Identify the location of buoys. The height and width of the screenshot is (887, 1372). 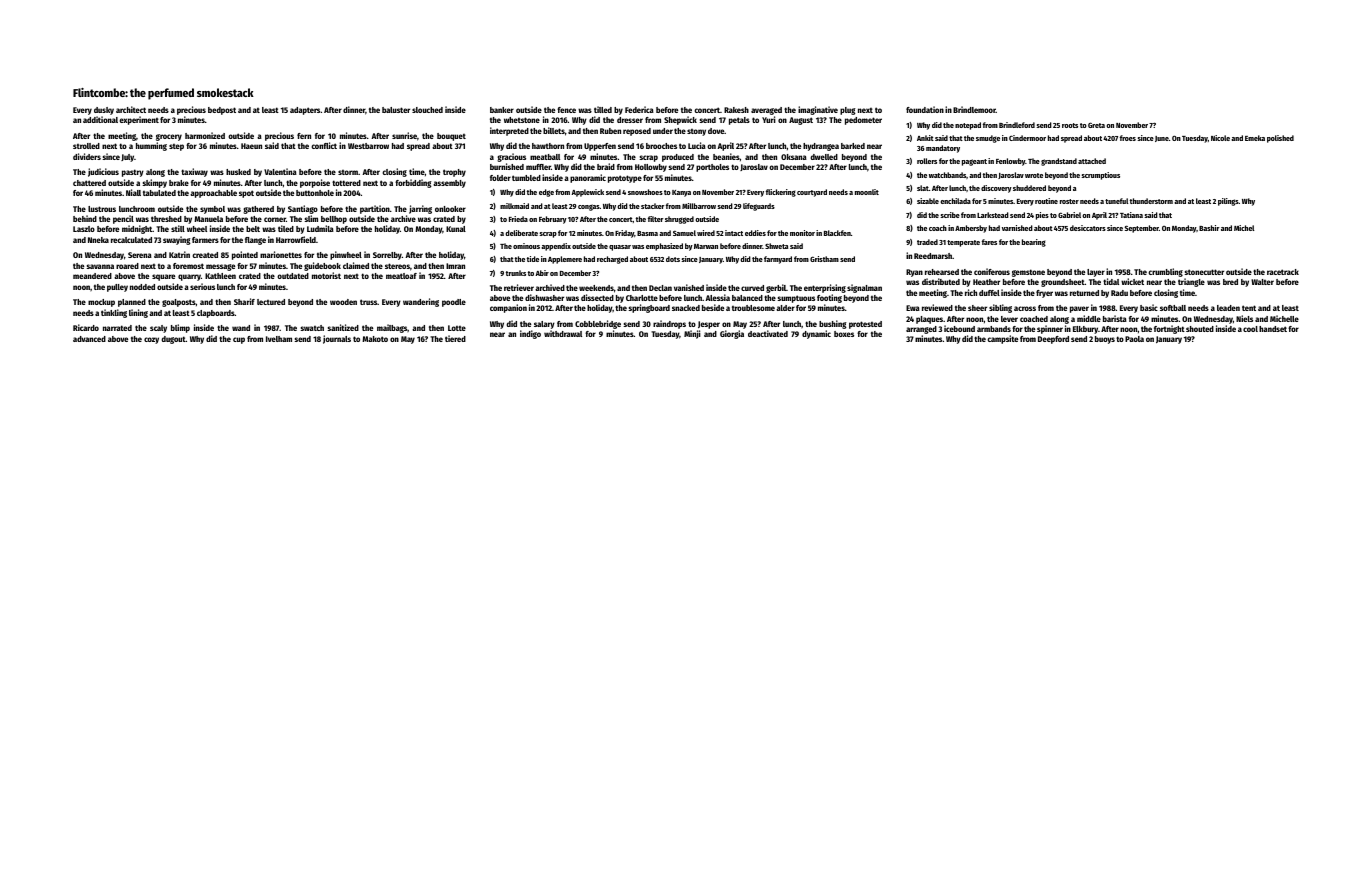
(1105, 340).
